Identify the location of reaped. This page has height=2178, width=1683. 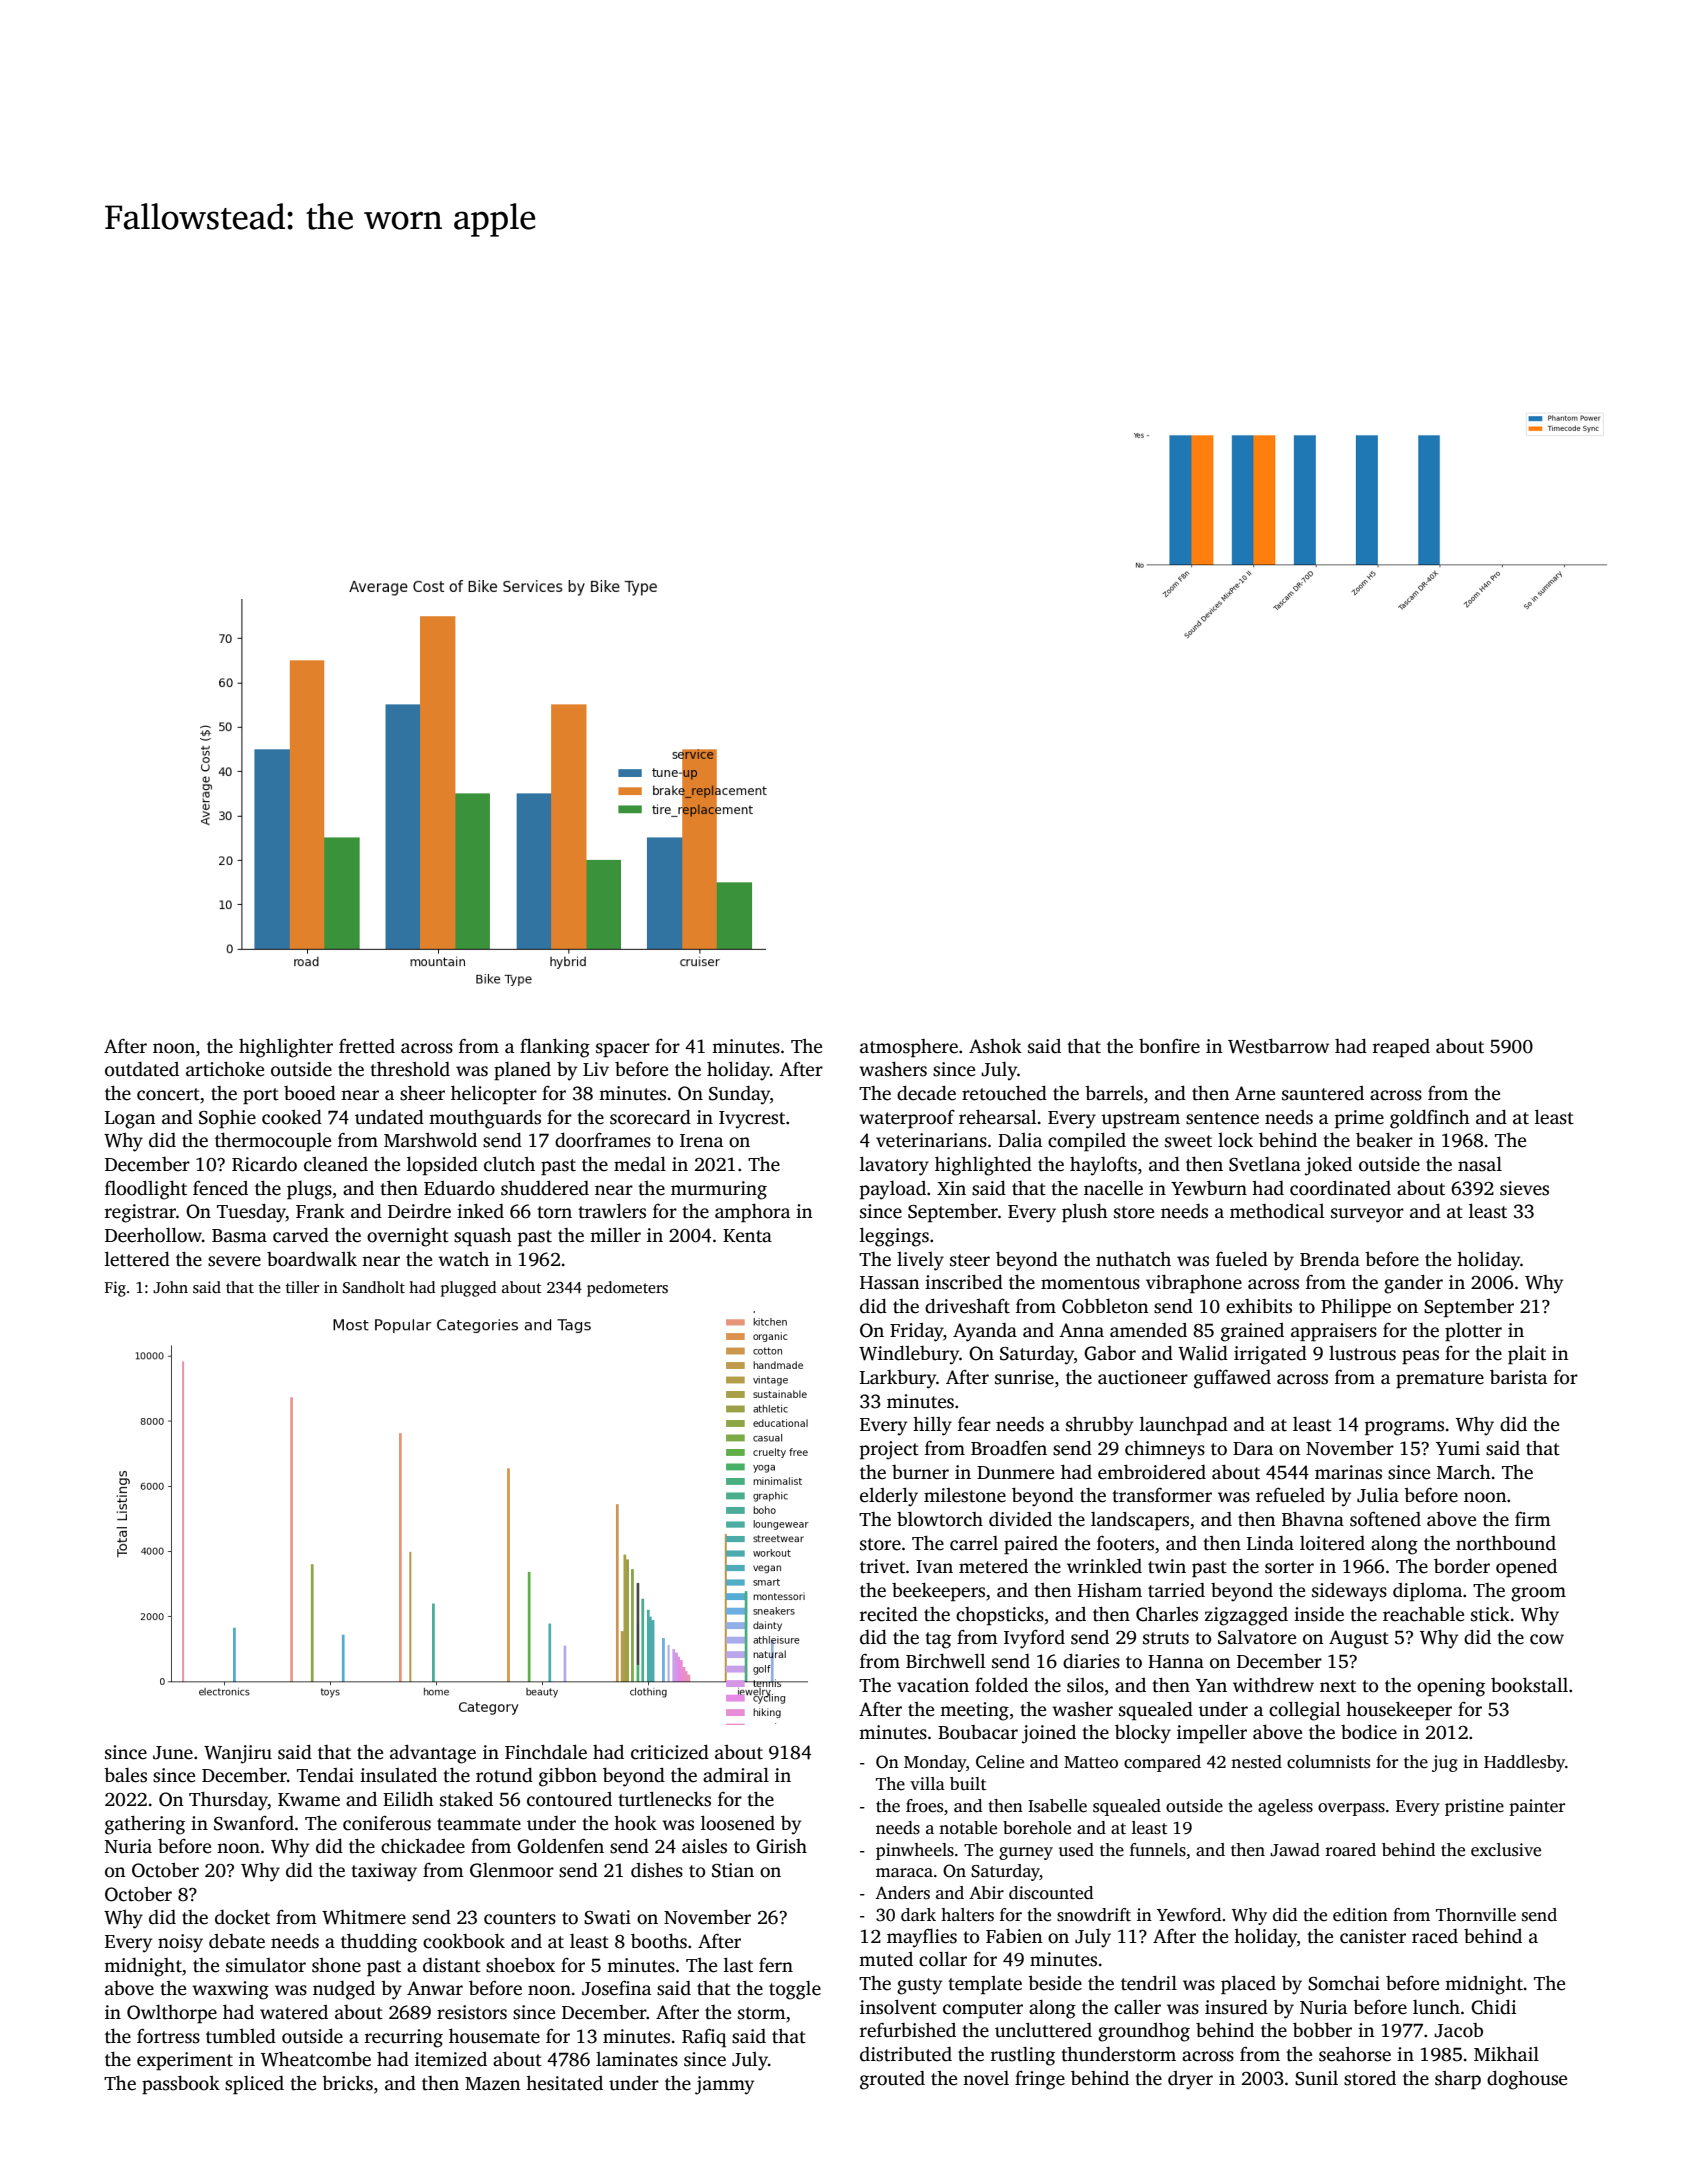
(1401, 1048).
